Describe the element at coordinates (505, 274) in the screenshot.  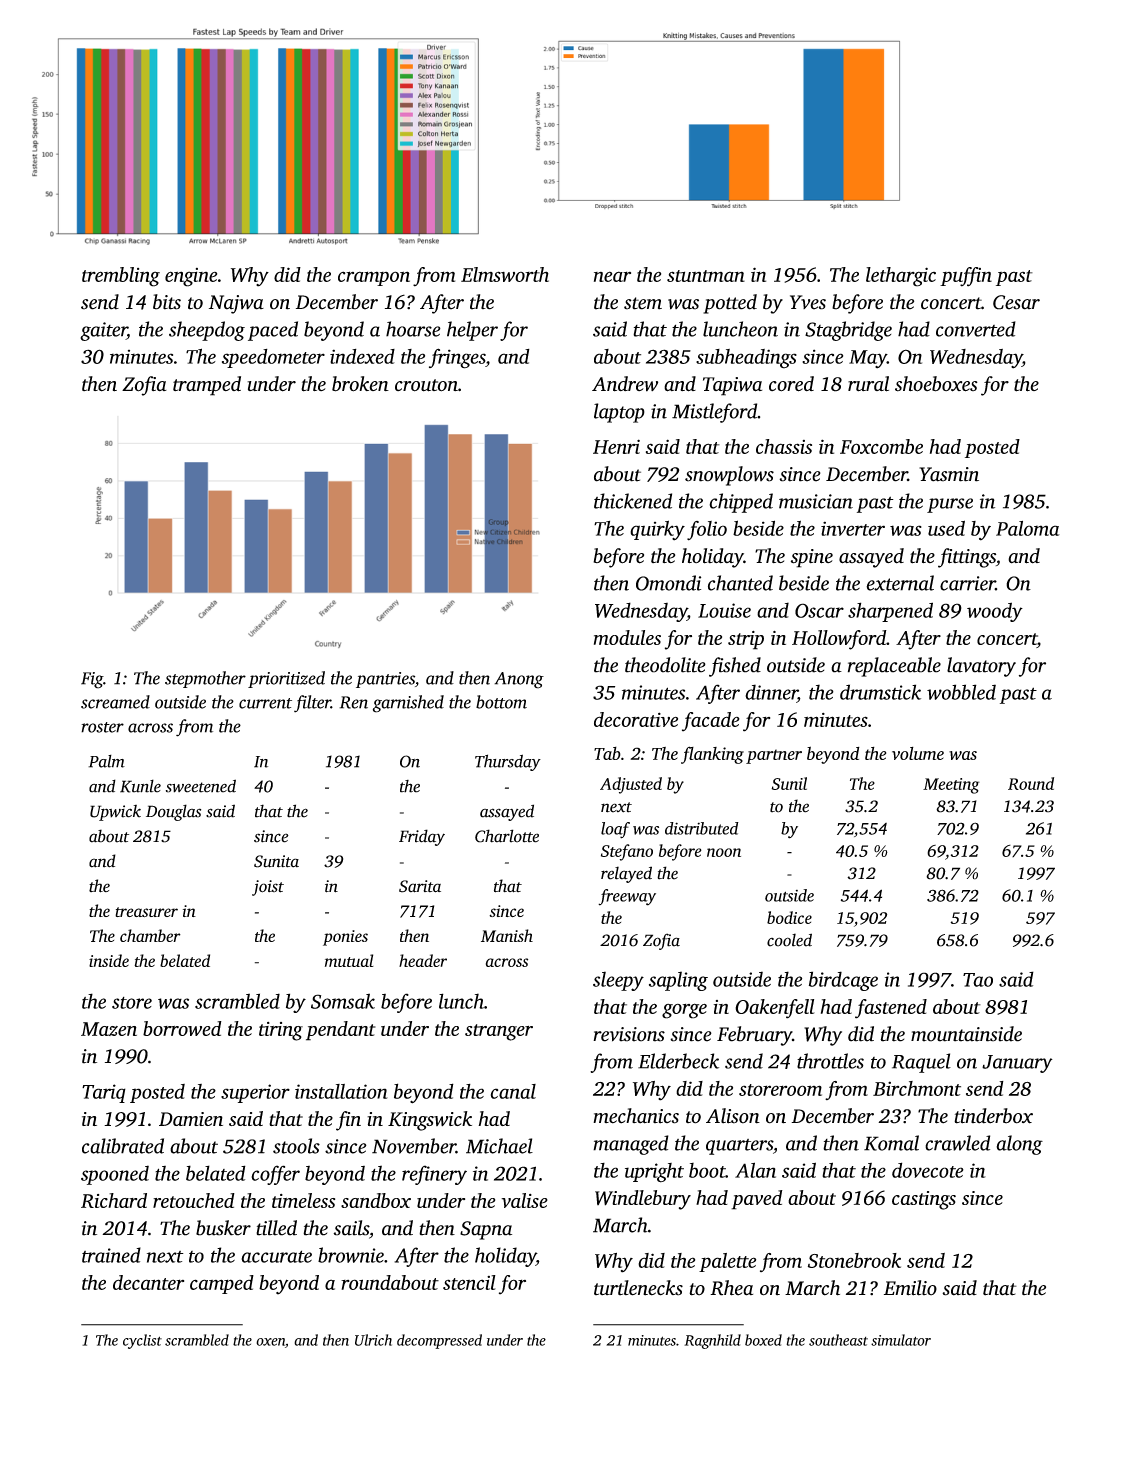
I see `Elmsworth` at that location.
